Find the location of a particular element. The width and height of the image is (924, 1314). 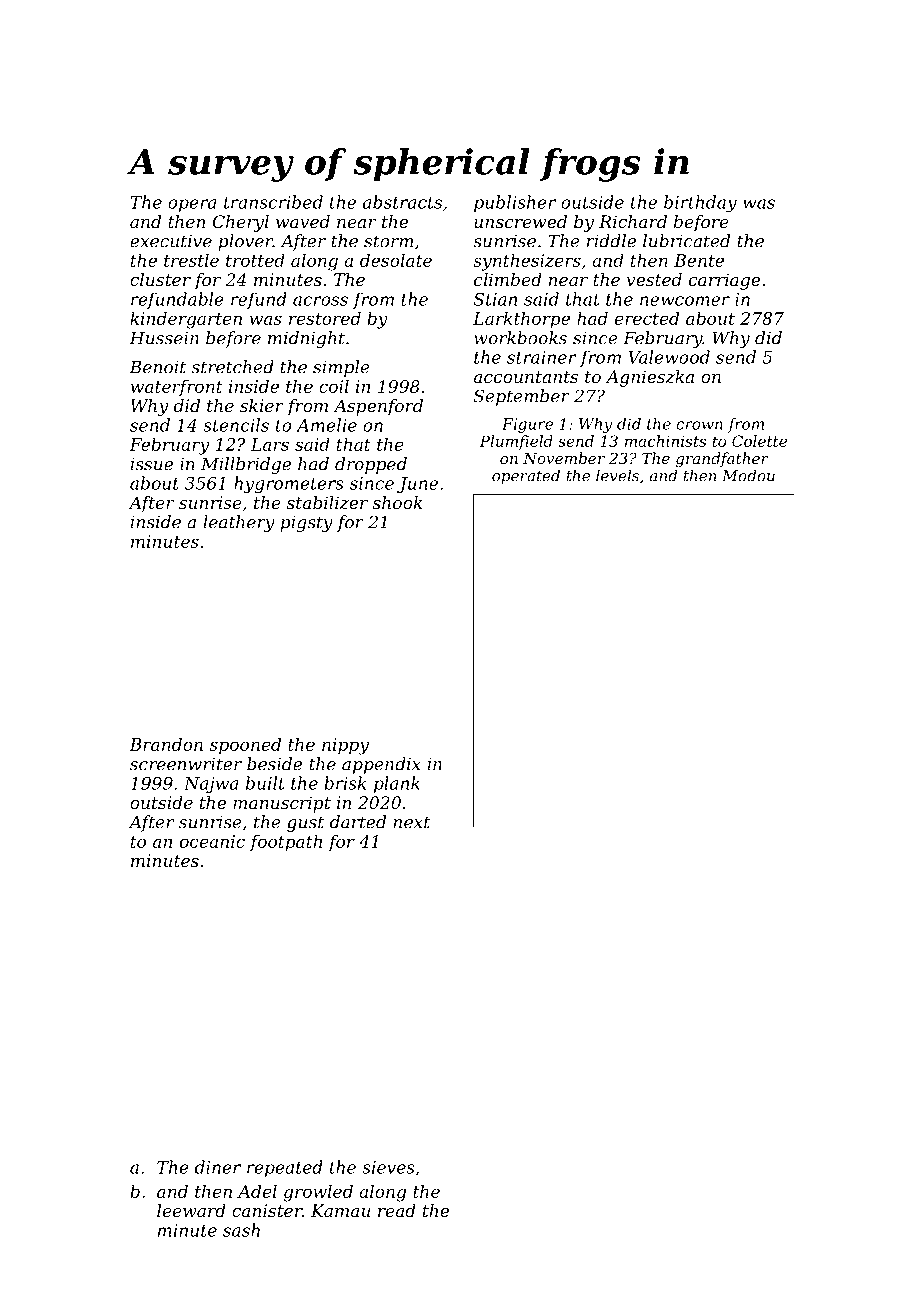

footpath is located at coordinates (286, 843).
